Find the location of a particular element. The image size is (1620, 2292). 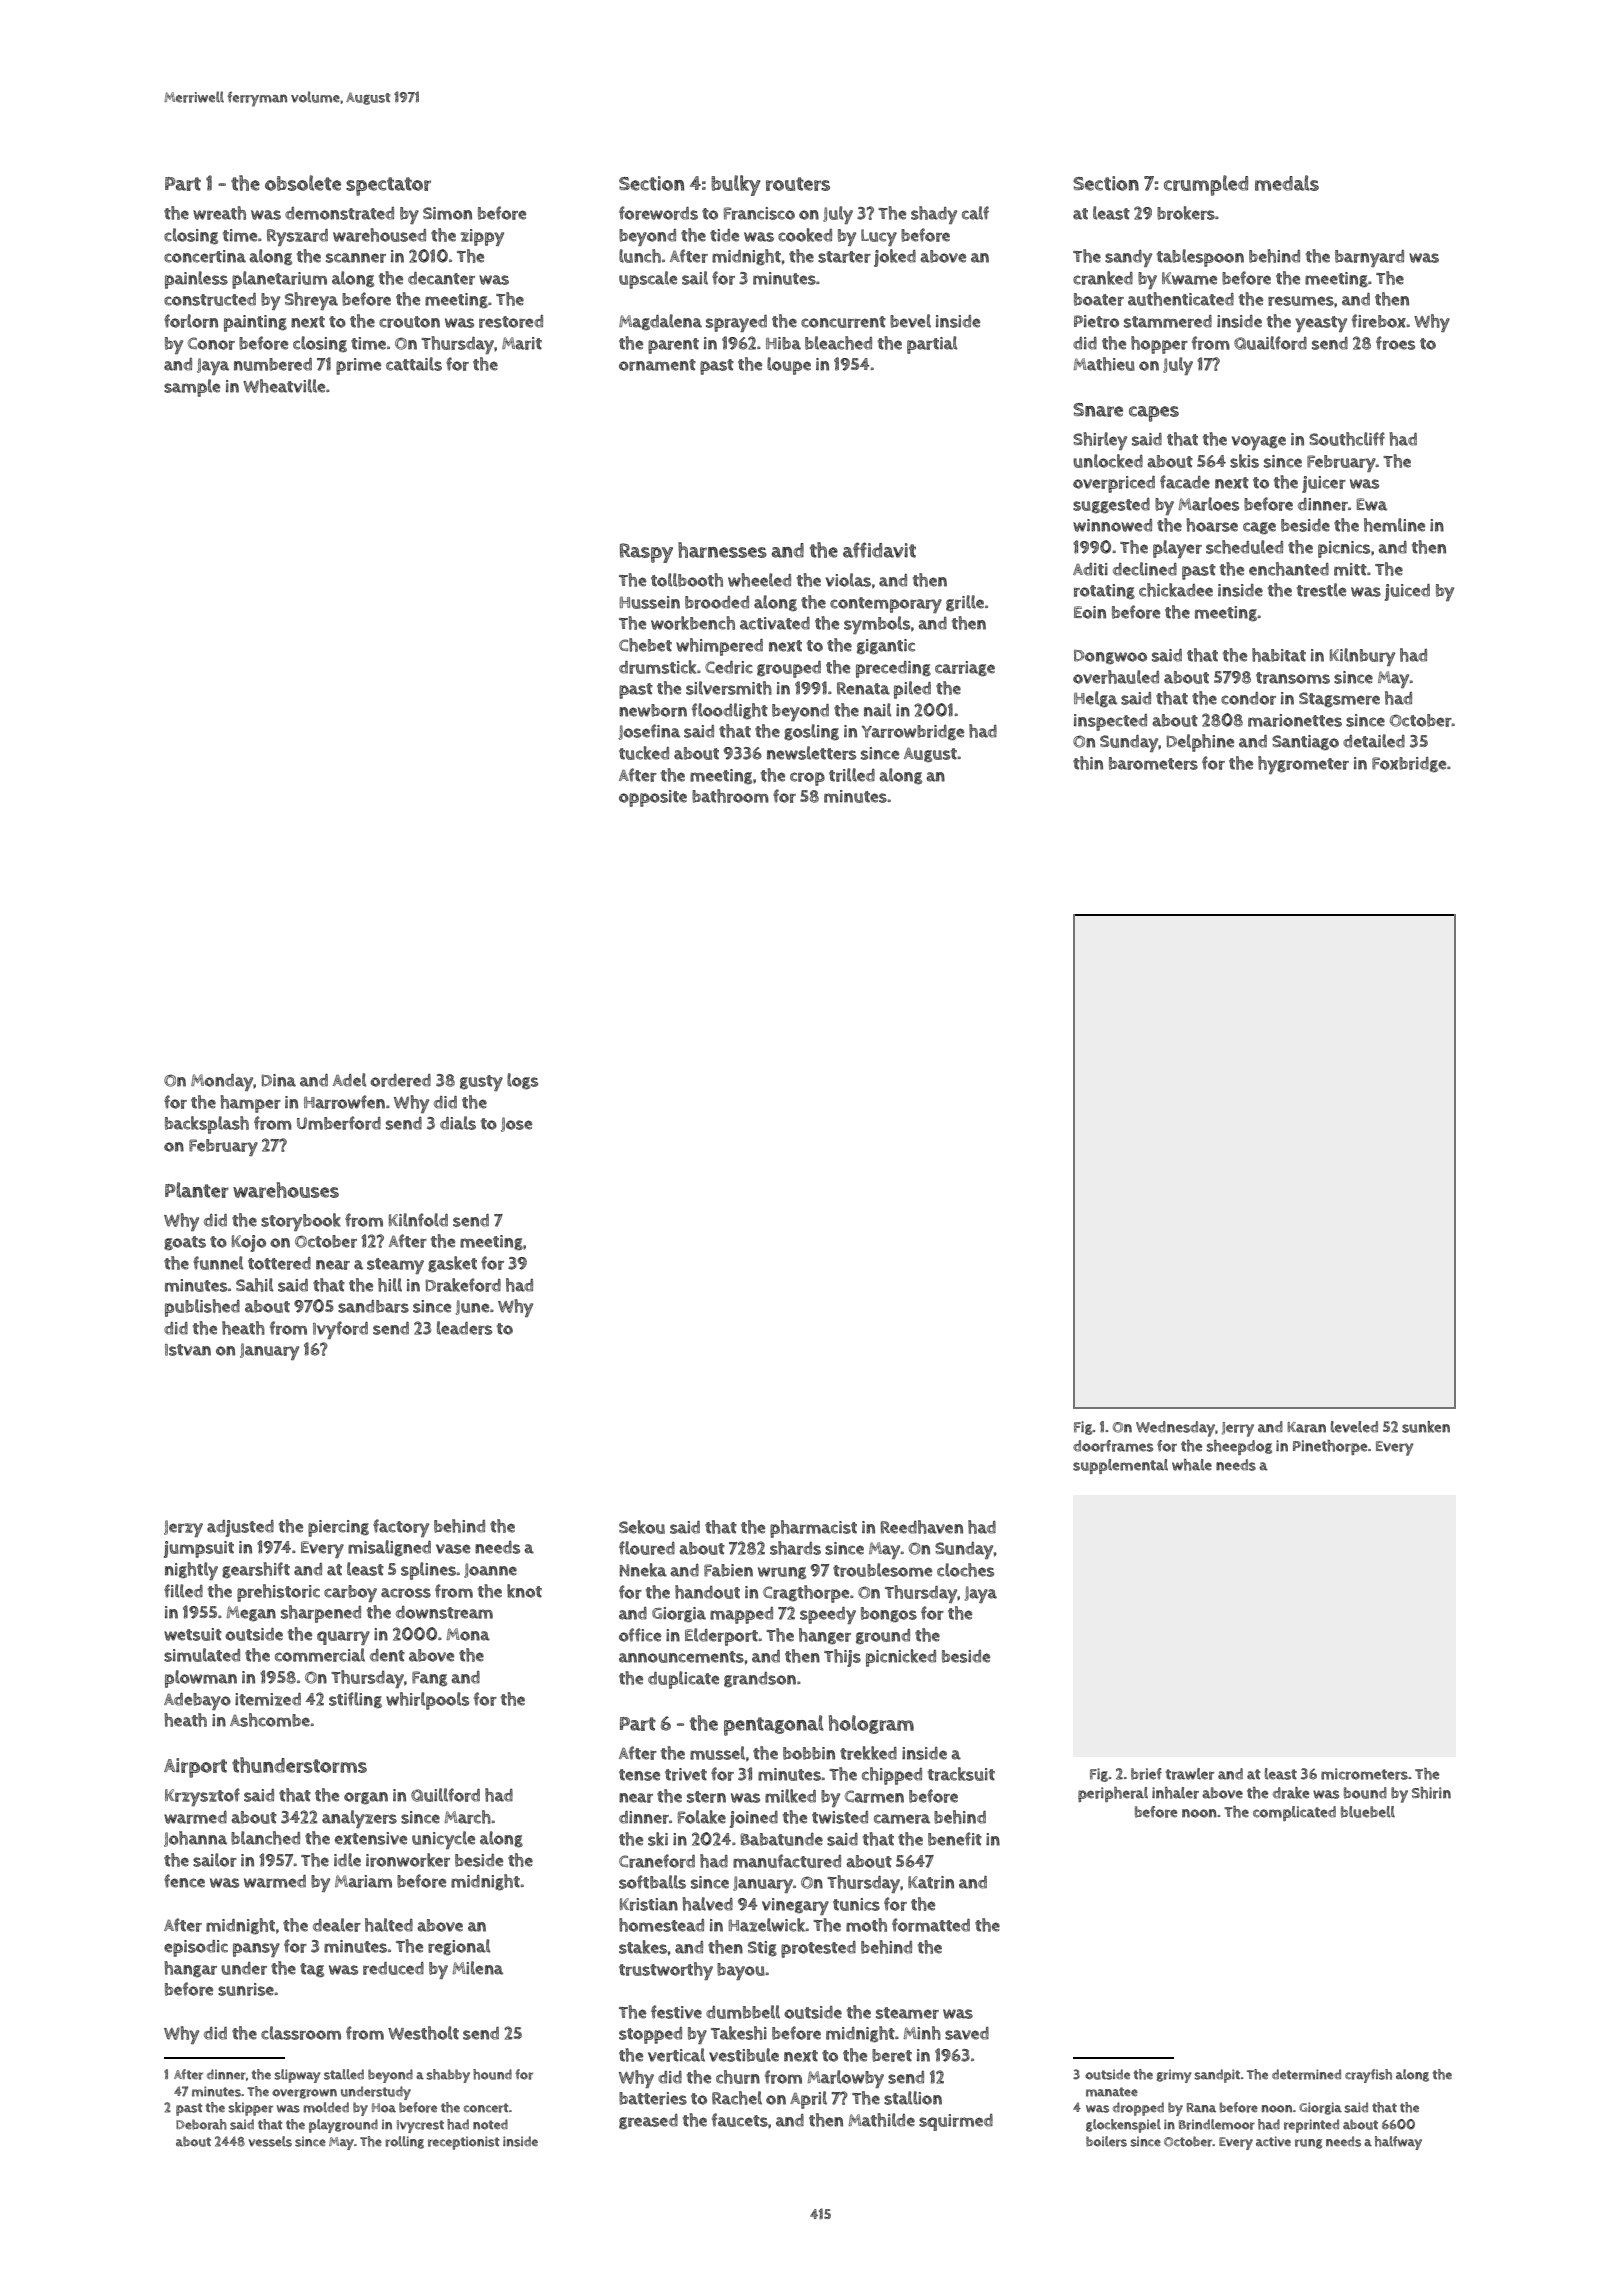

Deborah is located at coordinates (201, 2124).
